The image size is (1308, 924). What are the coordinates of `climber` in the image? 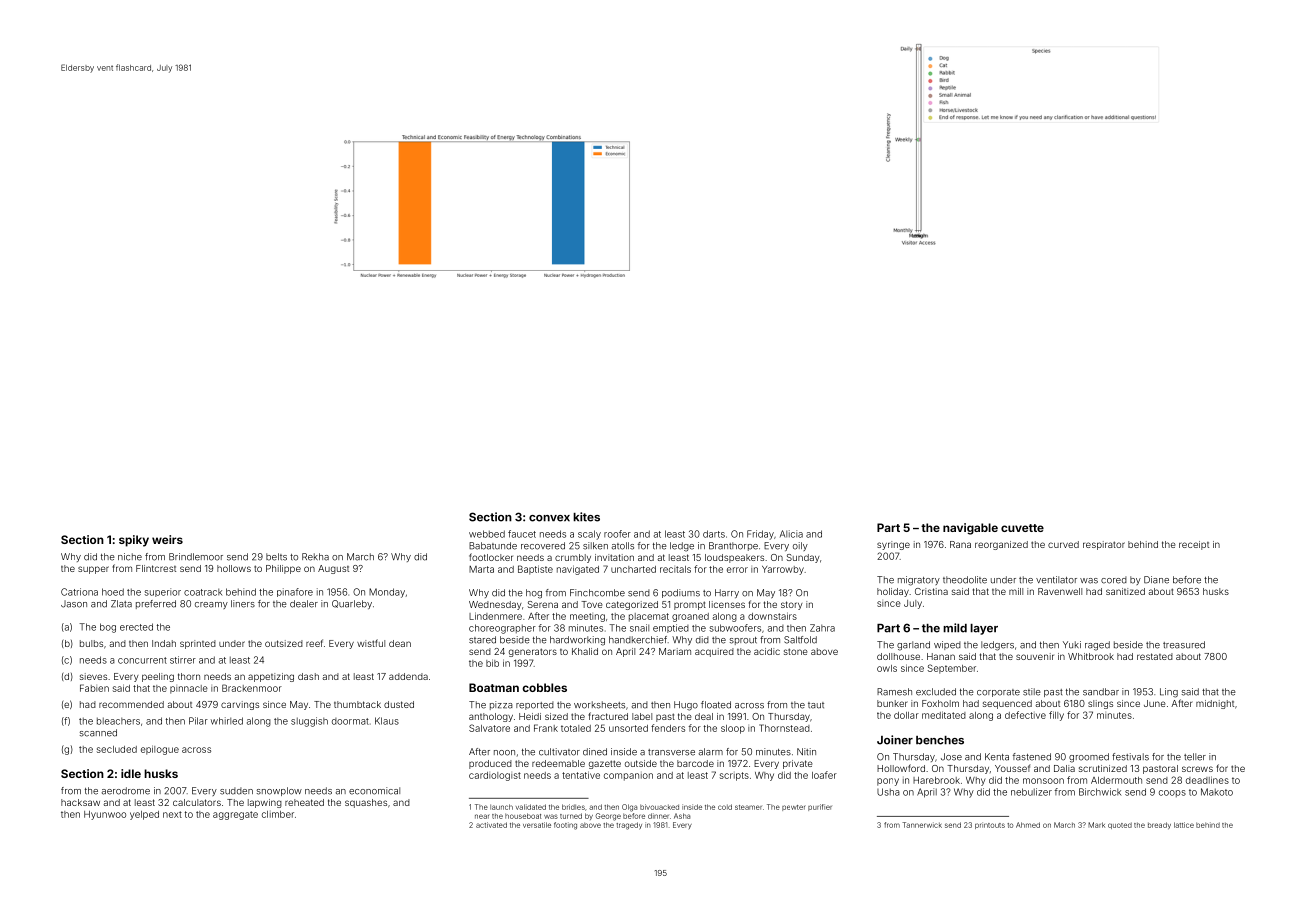 It's located at (278, 814).
